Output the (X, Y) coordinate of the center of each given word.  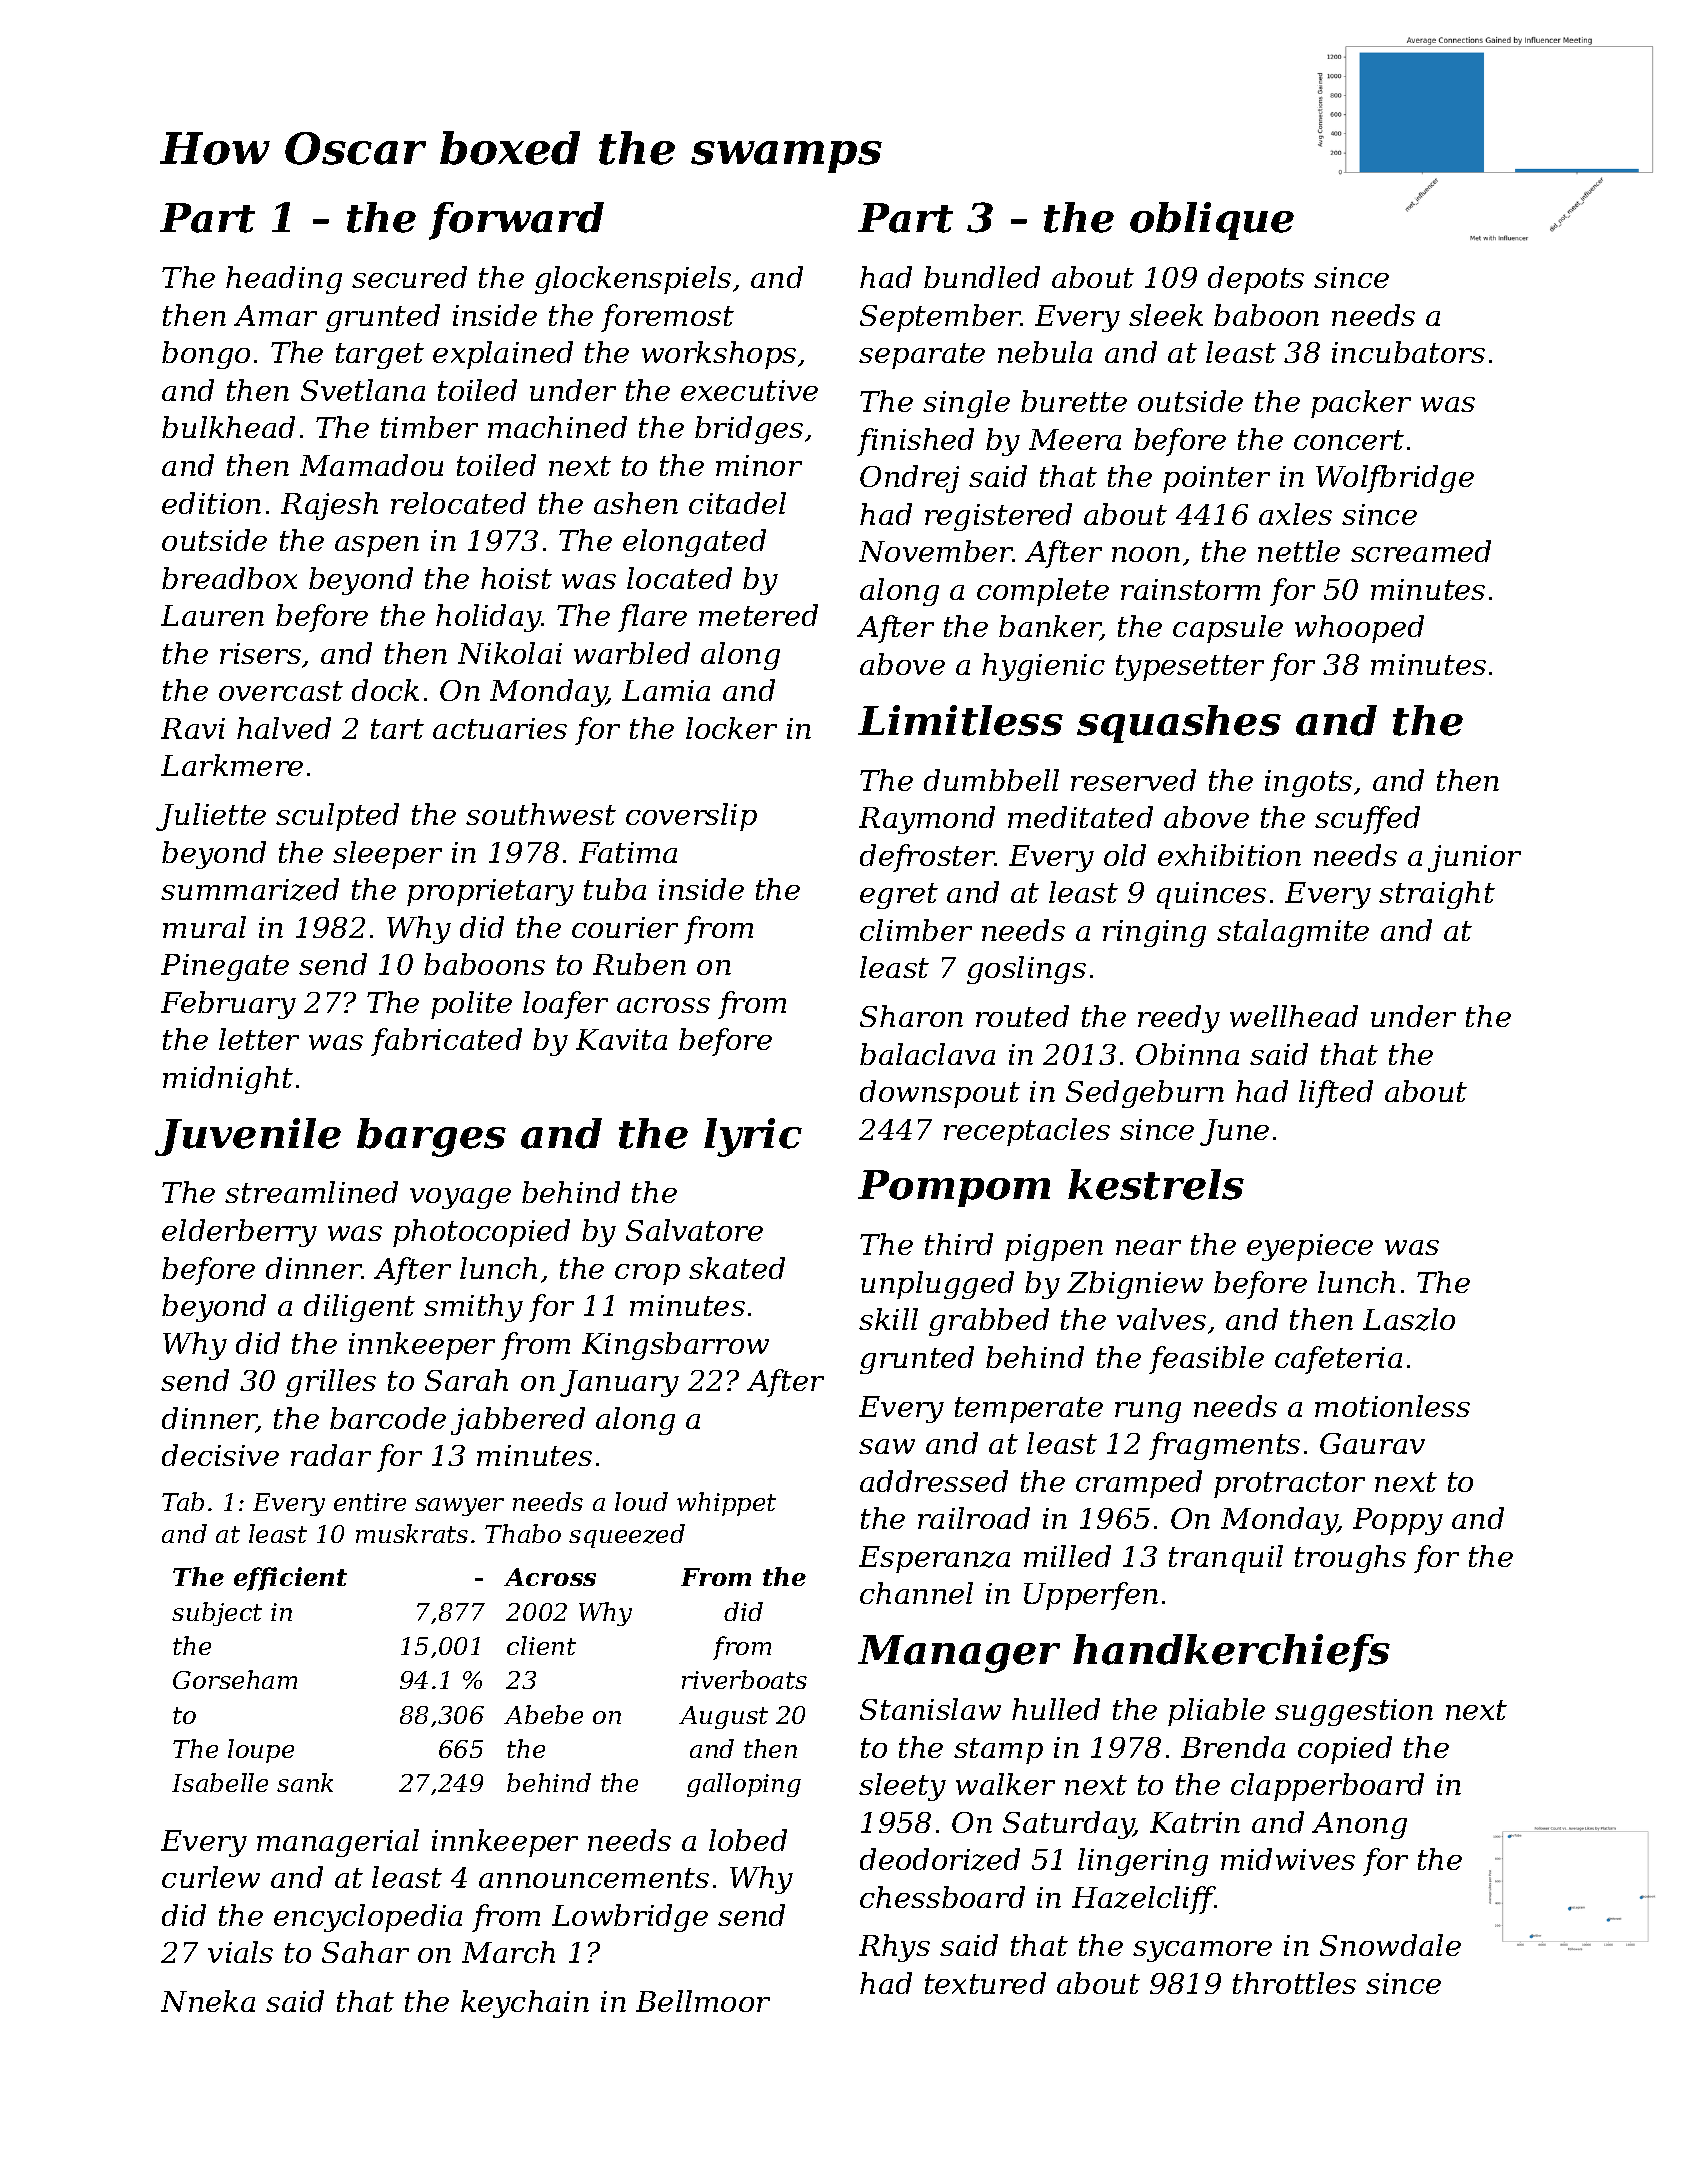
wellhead (1294, 1016)
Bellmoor (703, 2001)
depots (1256, 280)
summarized (250, 889)
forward (516, 221)
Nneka (208, 2001)
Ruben (639, 964)
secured (409, 277)
